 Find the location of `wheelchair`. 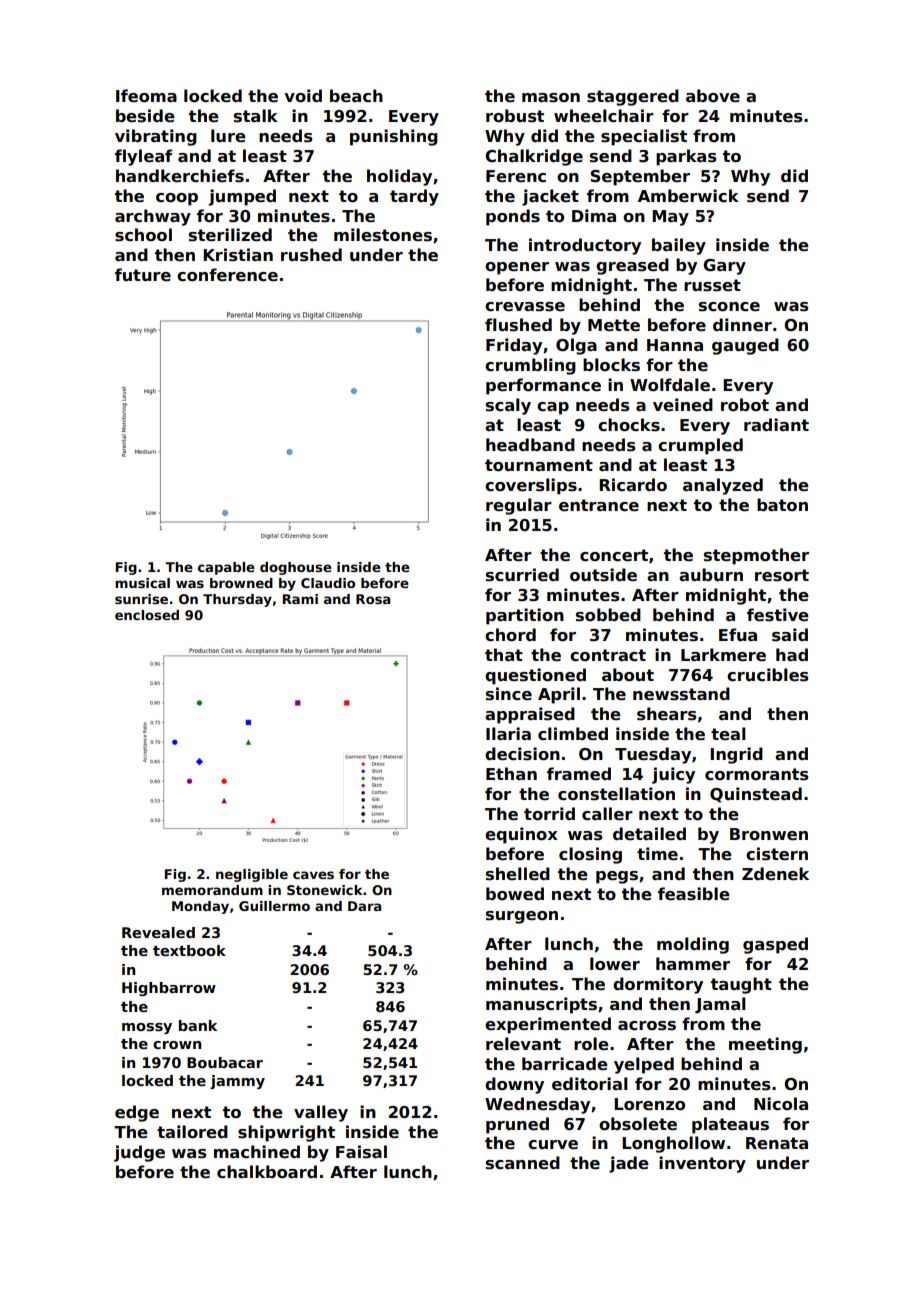

wheelchair is located at coordinates (604, 116).
